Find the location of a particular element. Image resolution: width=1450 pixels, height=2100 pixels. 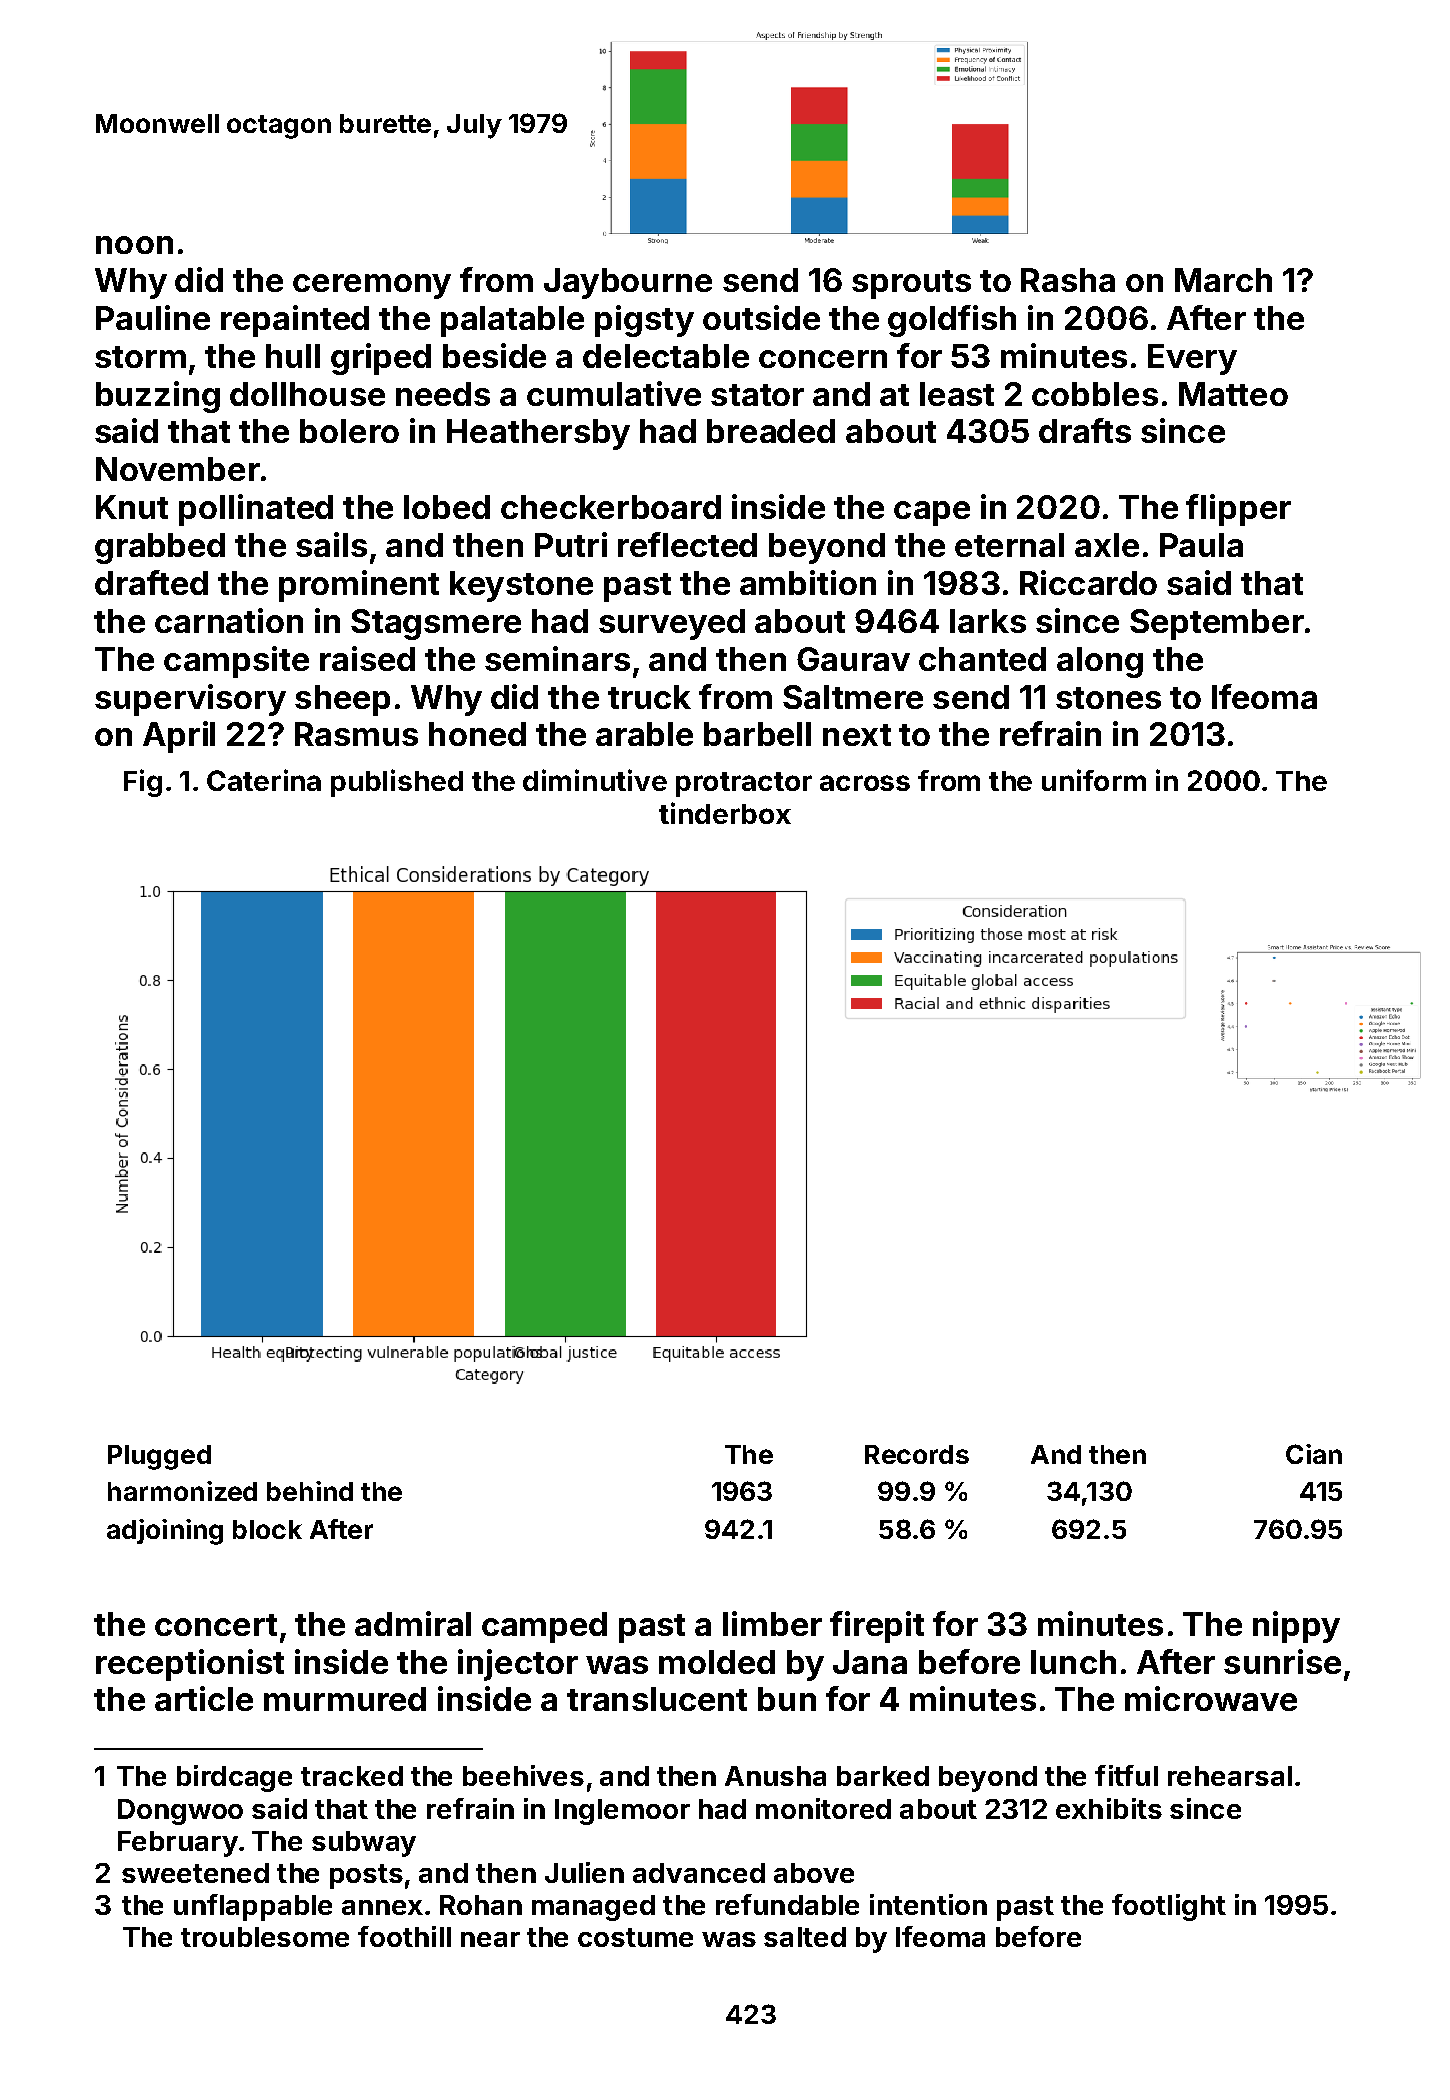

rehearsal is located at coordinates (1230, 1776).
